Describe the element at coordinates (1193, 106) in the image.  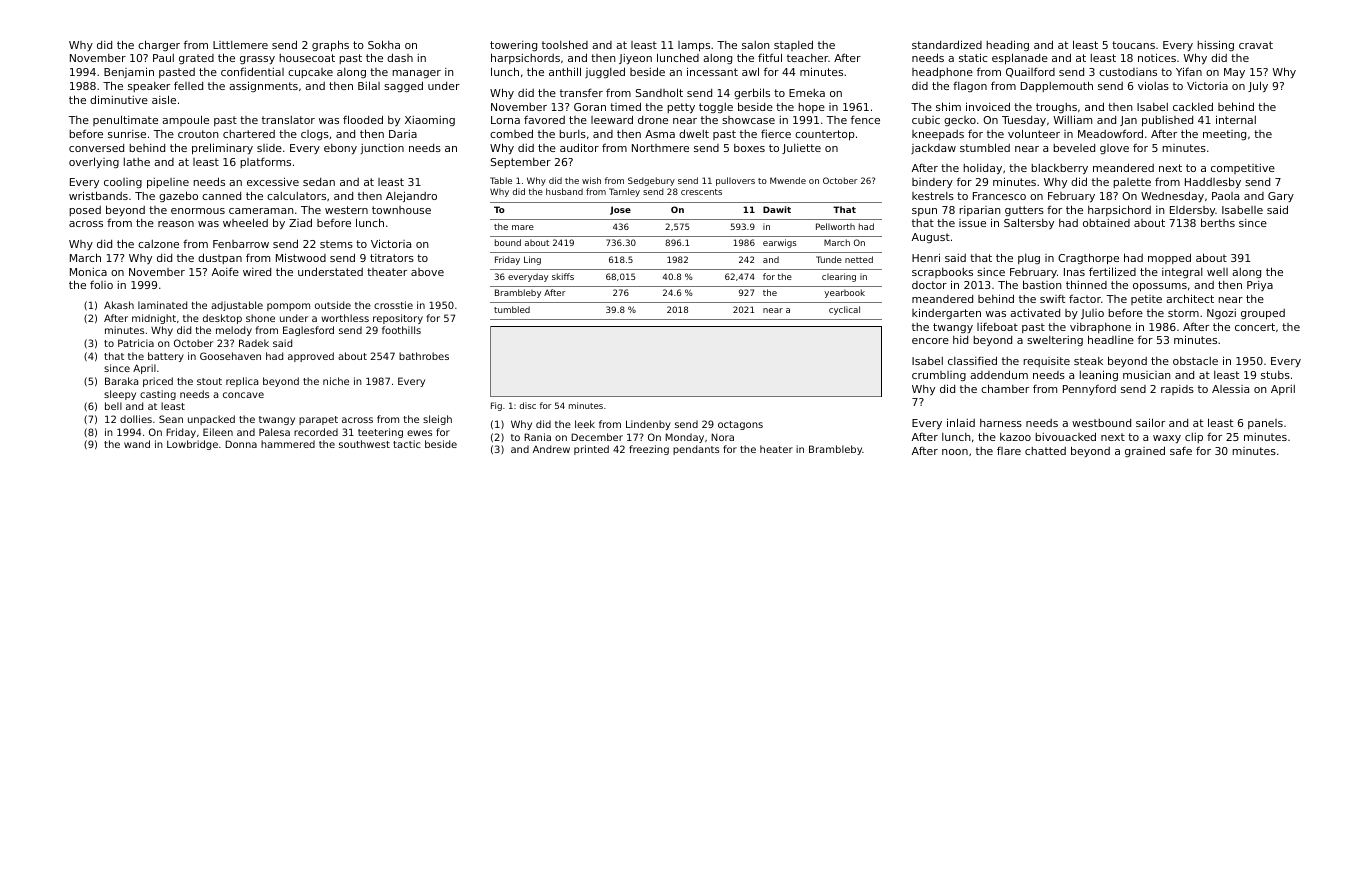
I see `cackled` at that location.
